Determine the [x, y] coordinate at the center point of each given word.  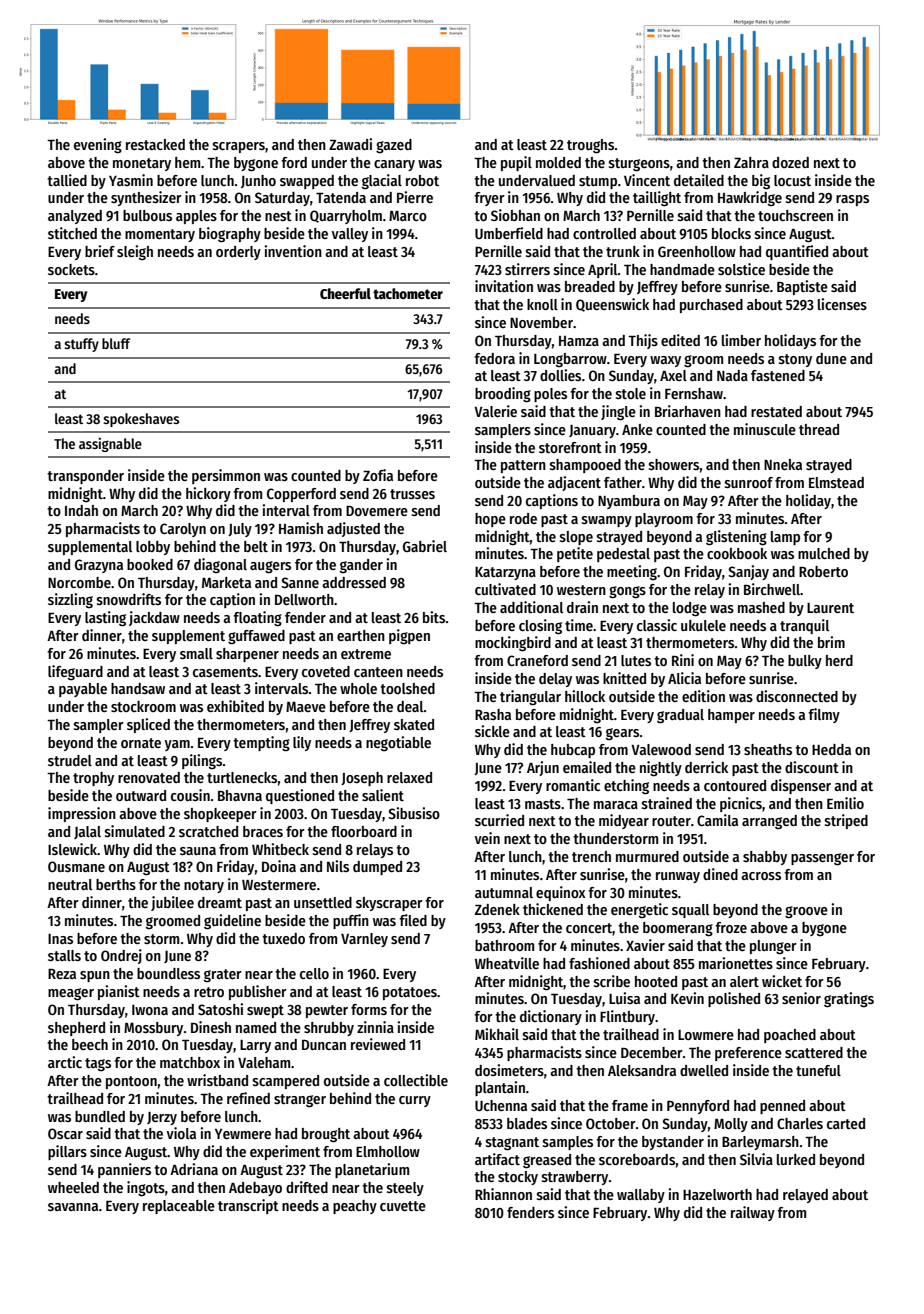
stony [795, 360]
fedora [494, 358]
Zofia [378, 475]
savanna [73, 1207]
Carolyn [183, 530]
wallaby [641, 1196]
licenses [842, 304]
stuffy [81, 345]
